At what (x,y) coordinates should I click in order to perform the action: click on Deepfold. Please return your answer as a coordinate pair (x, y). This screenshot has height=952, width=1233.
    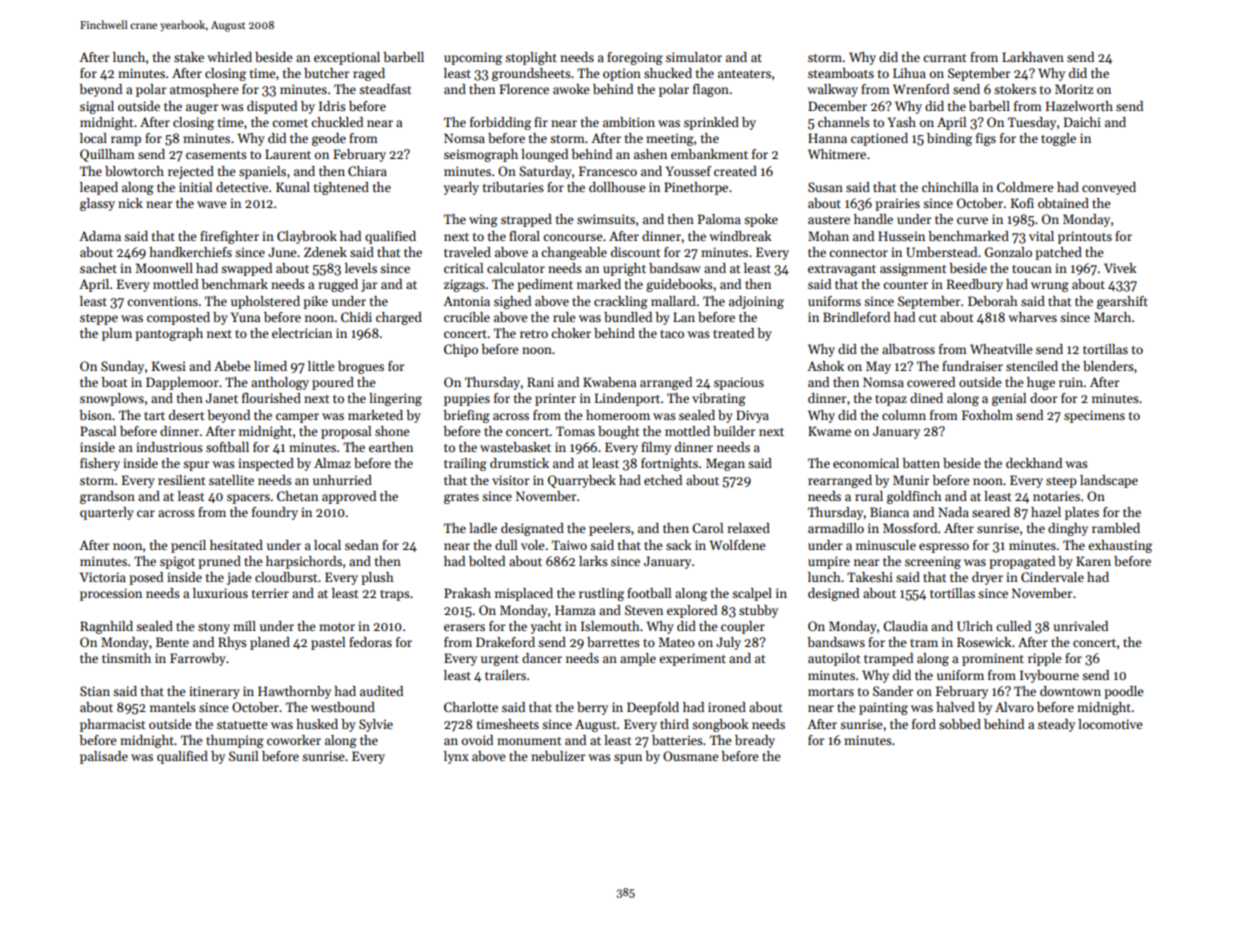
    Looking at the image, I should click on (653, 708).
